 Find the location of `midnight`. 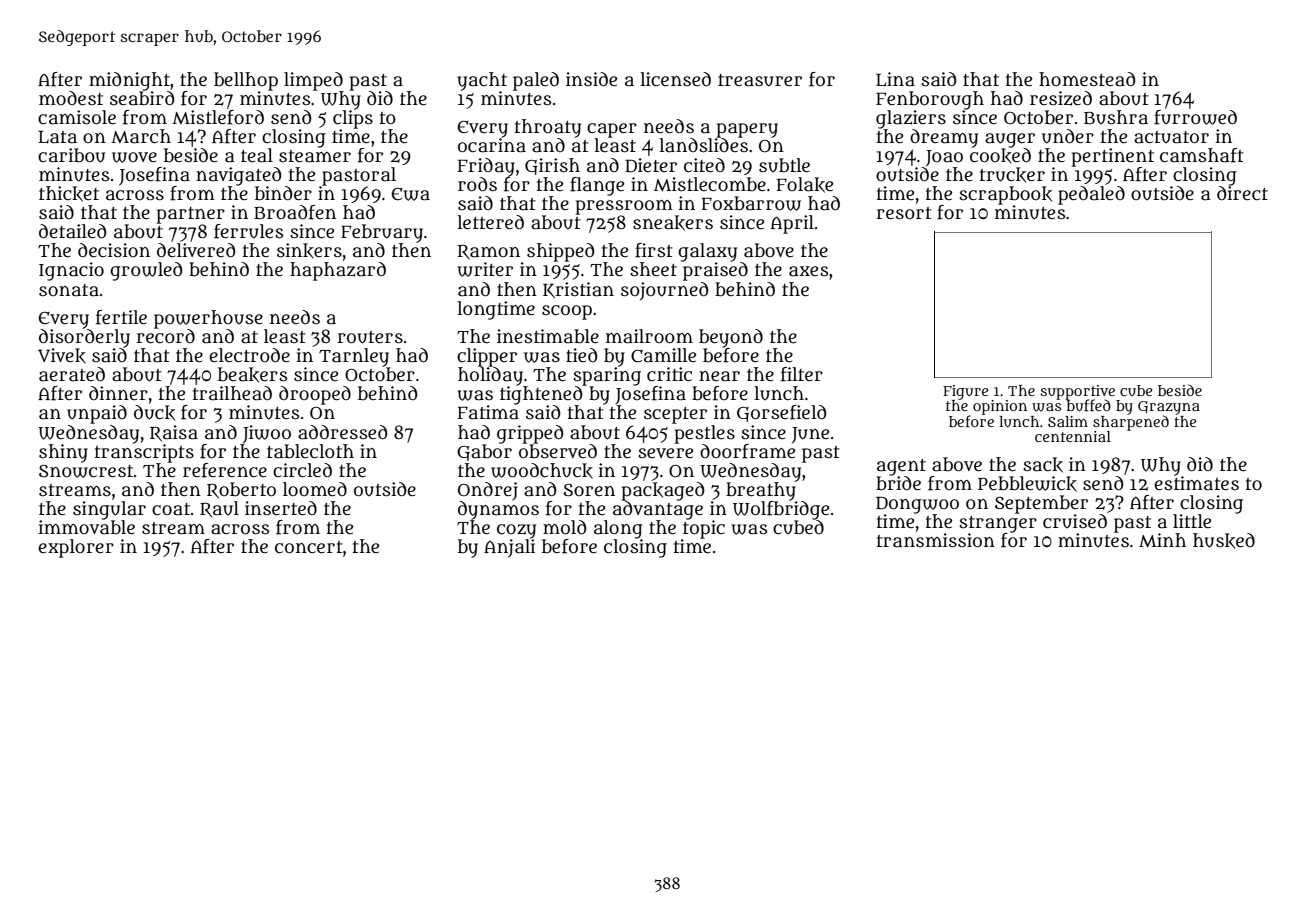

midnight is located at coordinates (129, 81).
